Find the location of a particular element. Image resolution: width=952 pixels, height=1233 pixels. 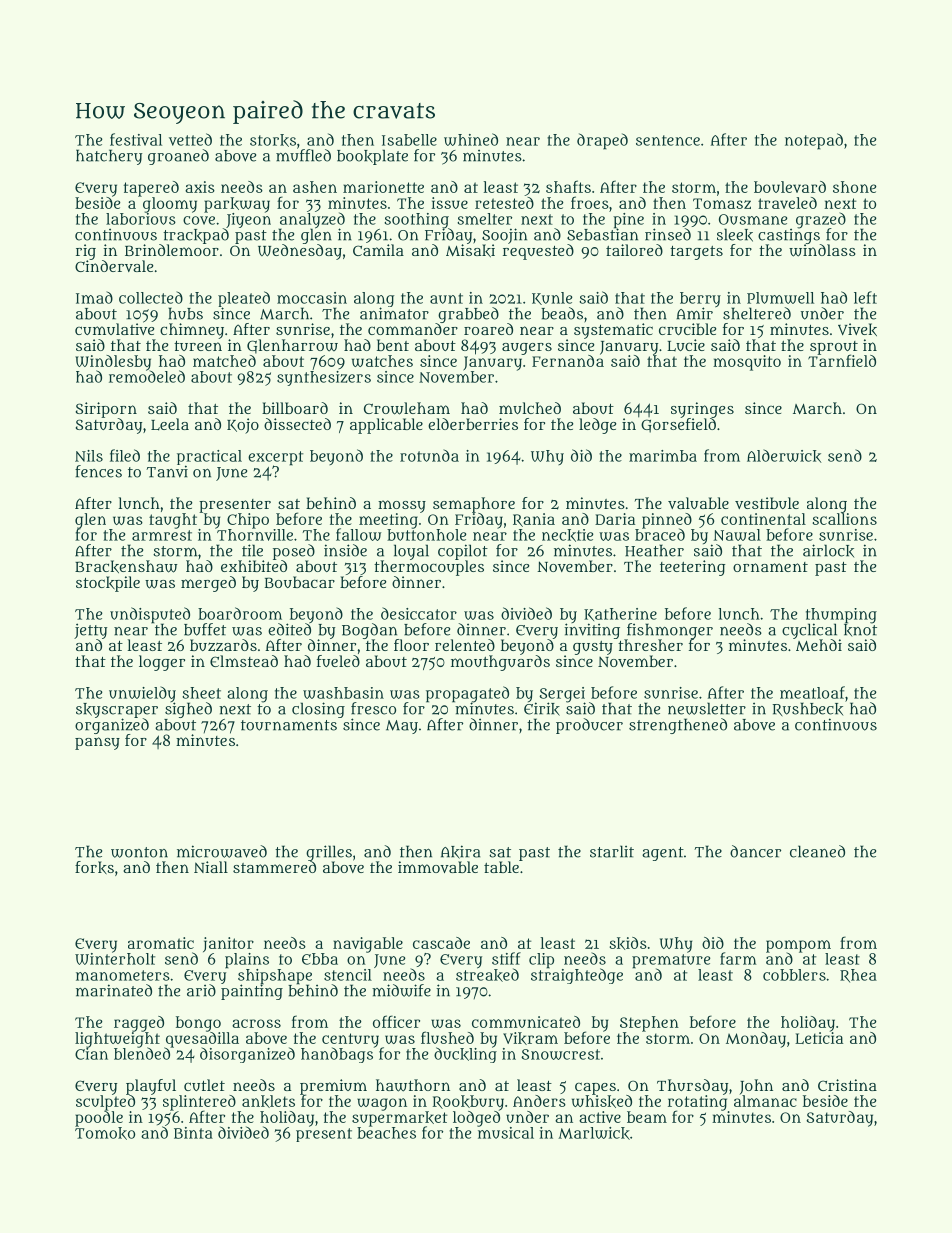

Elmstead is located at coordinates (244, 661).
